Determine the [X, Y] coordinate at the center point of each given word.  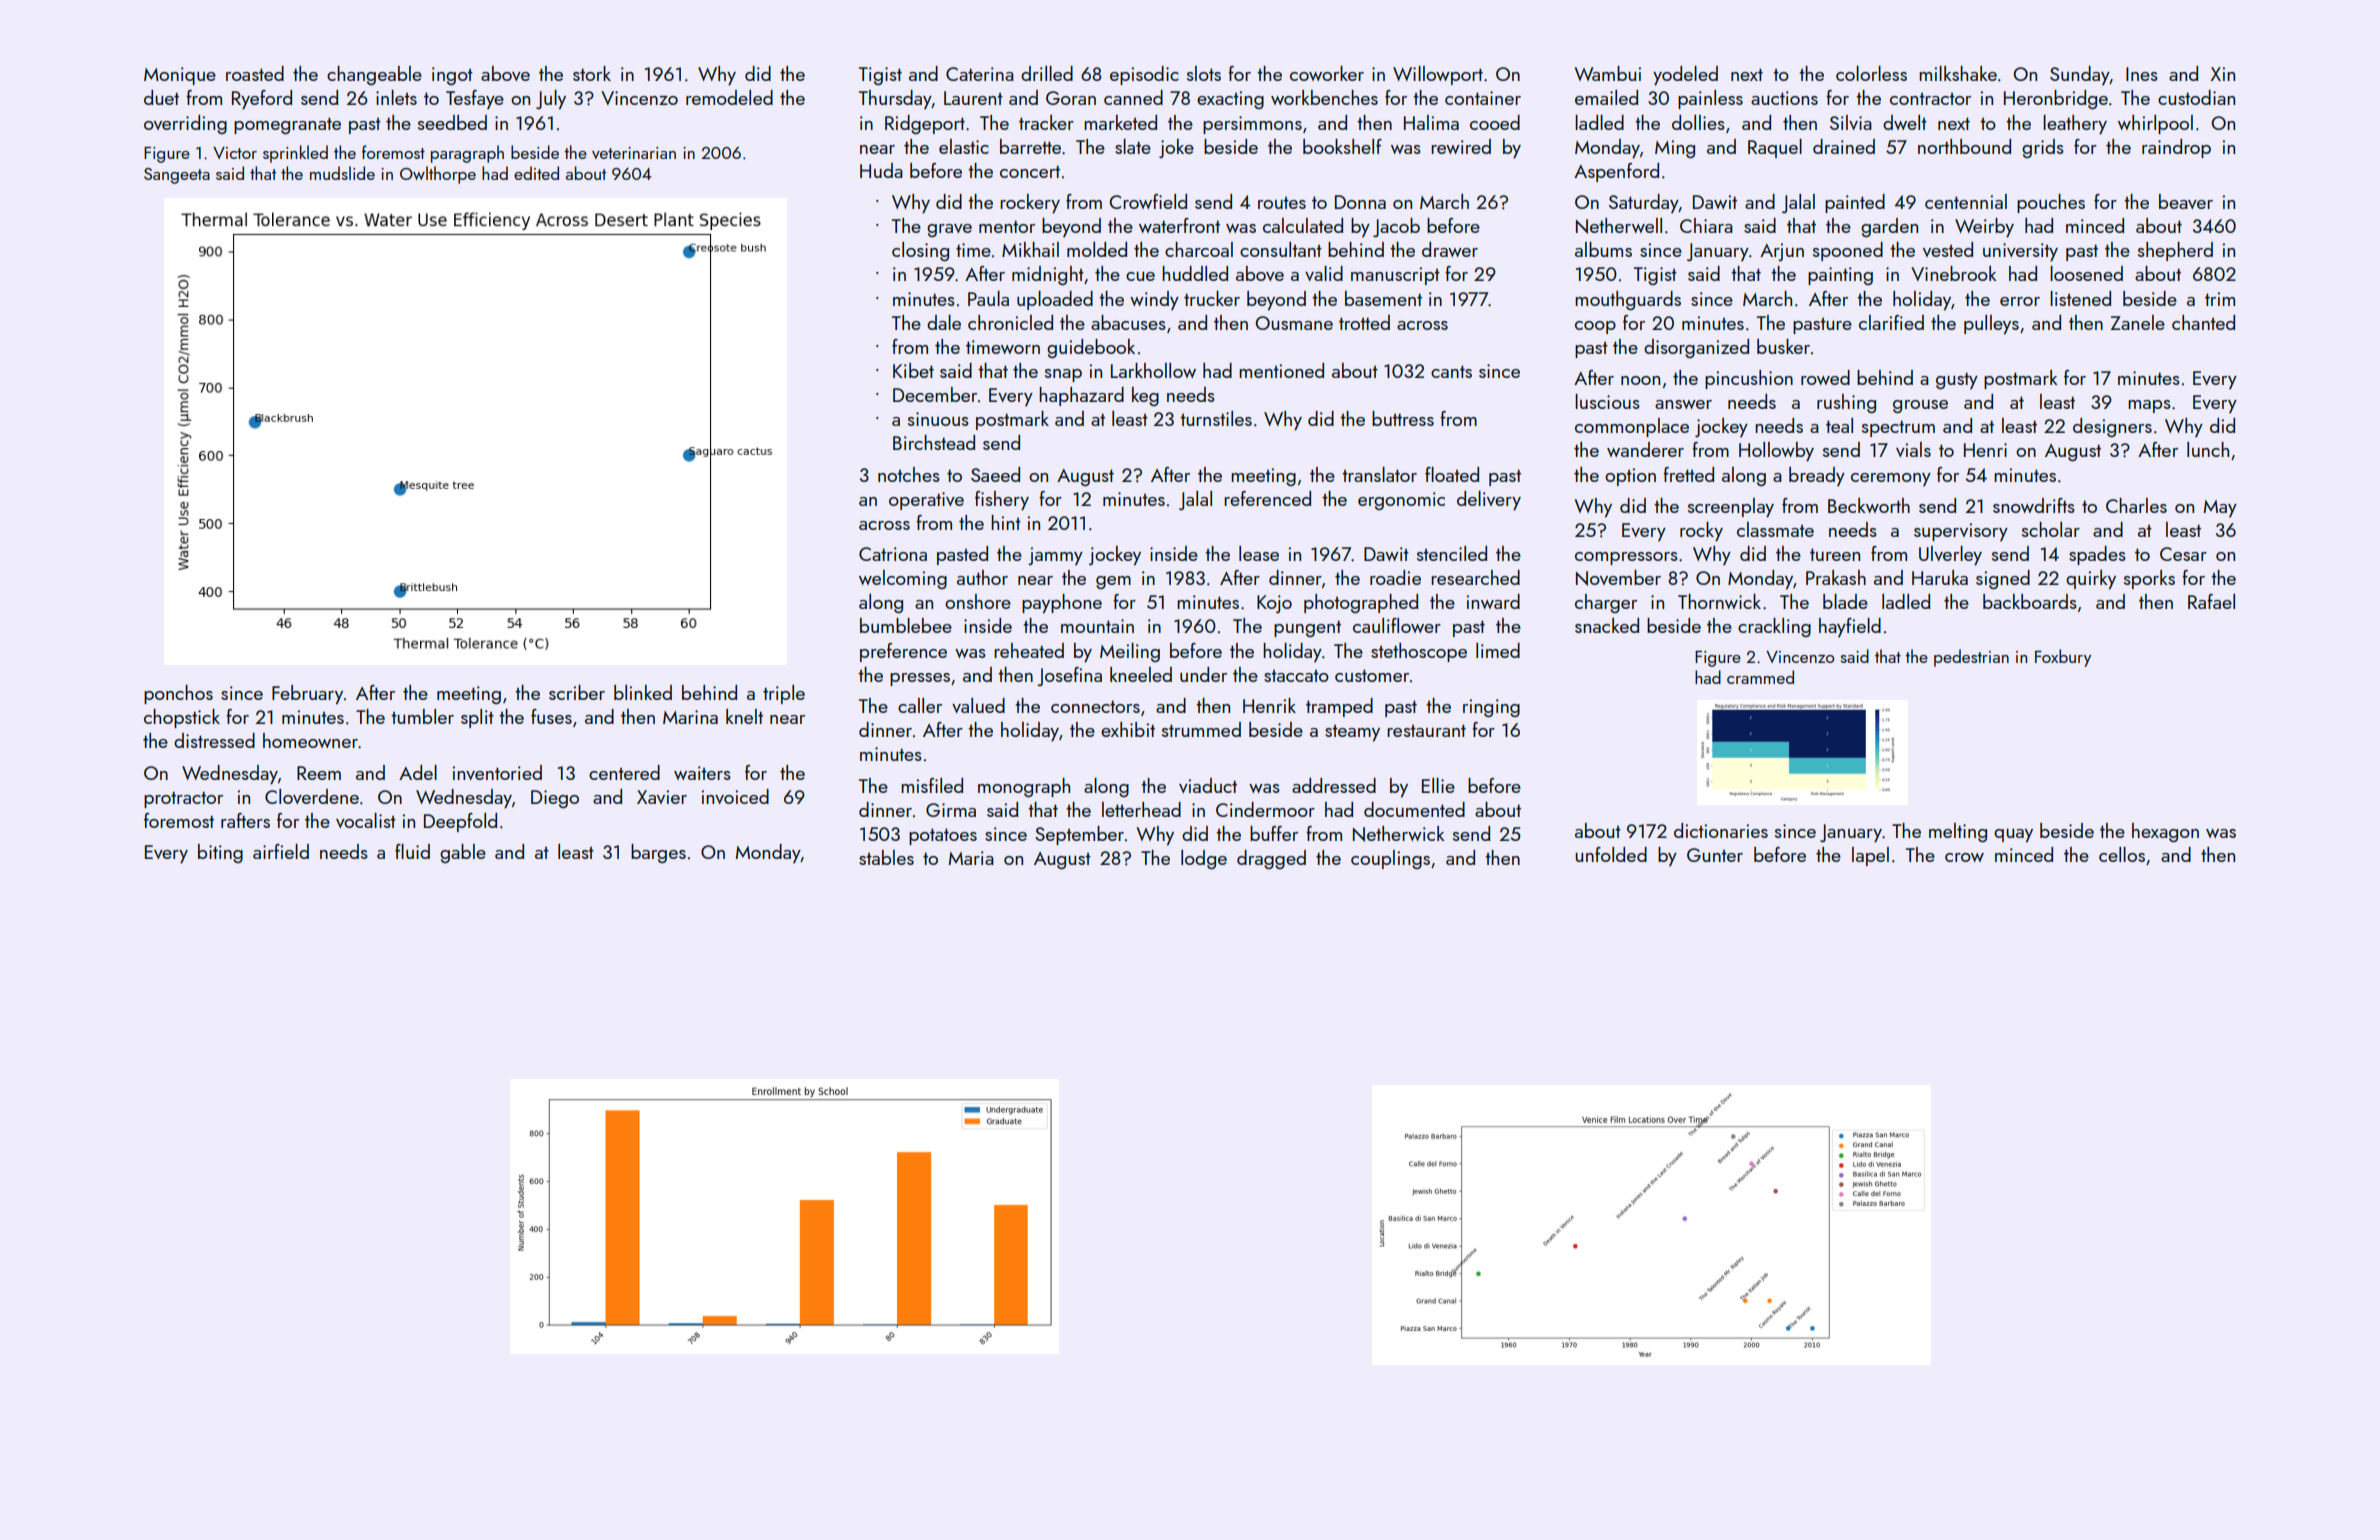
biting [220, 853]
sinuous [938, 419]
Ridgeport [925, 124]
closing [920, 251]
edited [536, 173]
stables [886, 857]
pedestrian [1971, 658]
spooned [1848, 251]
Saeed [995, 474]
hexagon [2165, 832]
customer [1372, 676]
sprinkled [295, 154]
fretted [1688, 474]
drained [1844, 146]
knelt [744, 716]
